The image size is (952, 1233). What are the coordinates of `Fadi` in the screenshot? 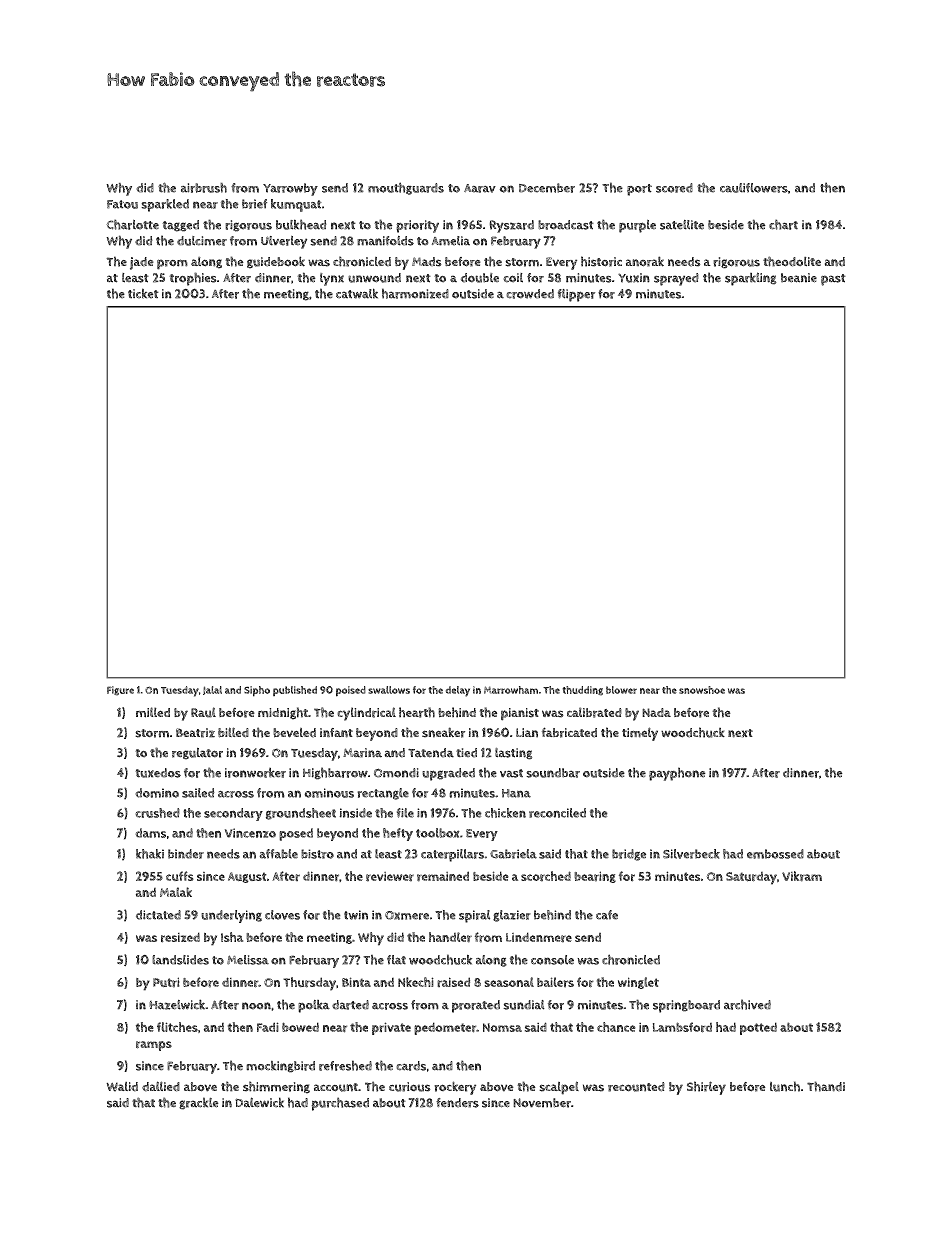 It's located at (268, 1027).
